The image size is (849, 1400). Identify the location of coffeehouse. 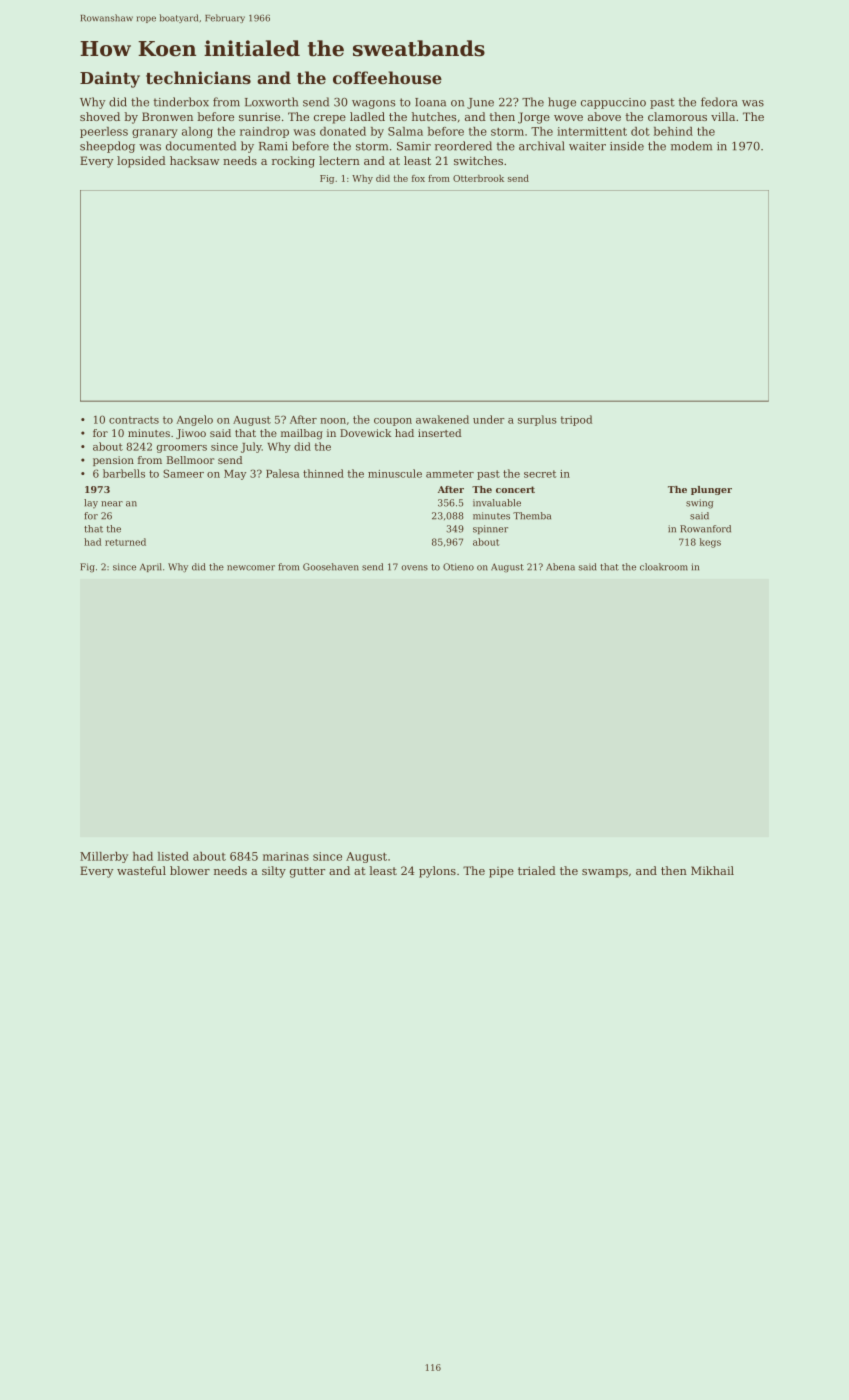
(387, 77).
